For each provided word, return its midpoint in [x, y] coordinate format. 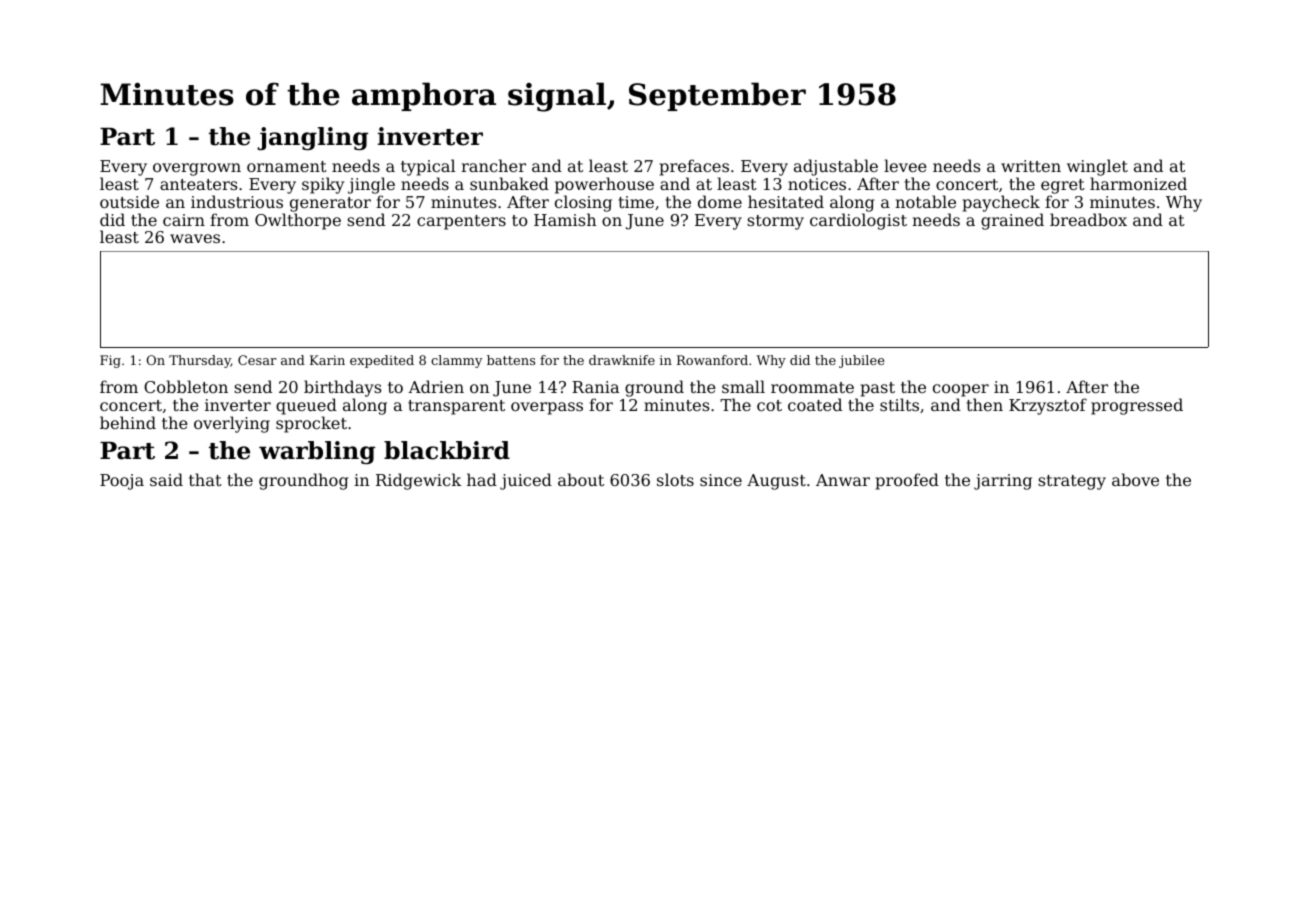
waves [195, 238]
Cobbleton [186, 386]
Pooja [122, 482]
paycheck [1001, 203]
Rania [595, 387]
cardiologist [858, 221]
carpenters [461, 222]
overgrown [197, 169]
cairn [184, 220]
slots [675, 479]
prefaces [694, 167]
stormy [775, 222]
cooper [961, 390]
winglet [1097, 167]
